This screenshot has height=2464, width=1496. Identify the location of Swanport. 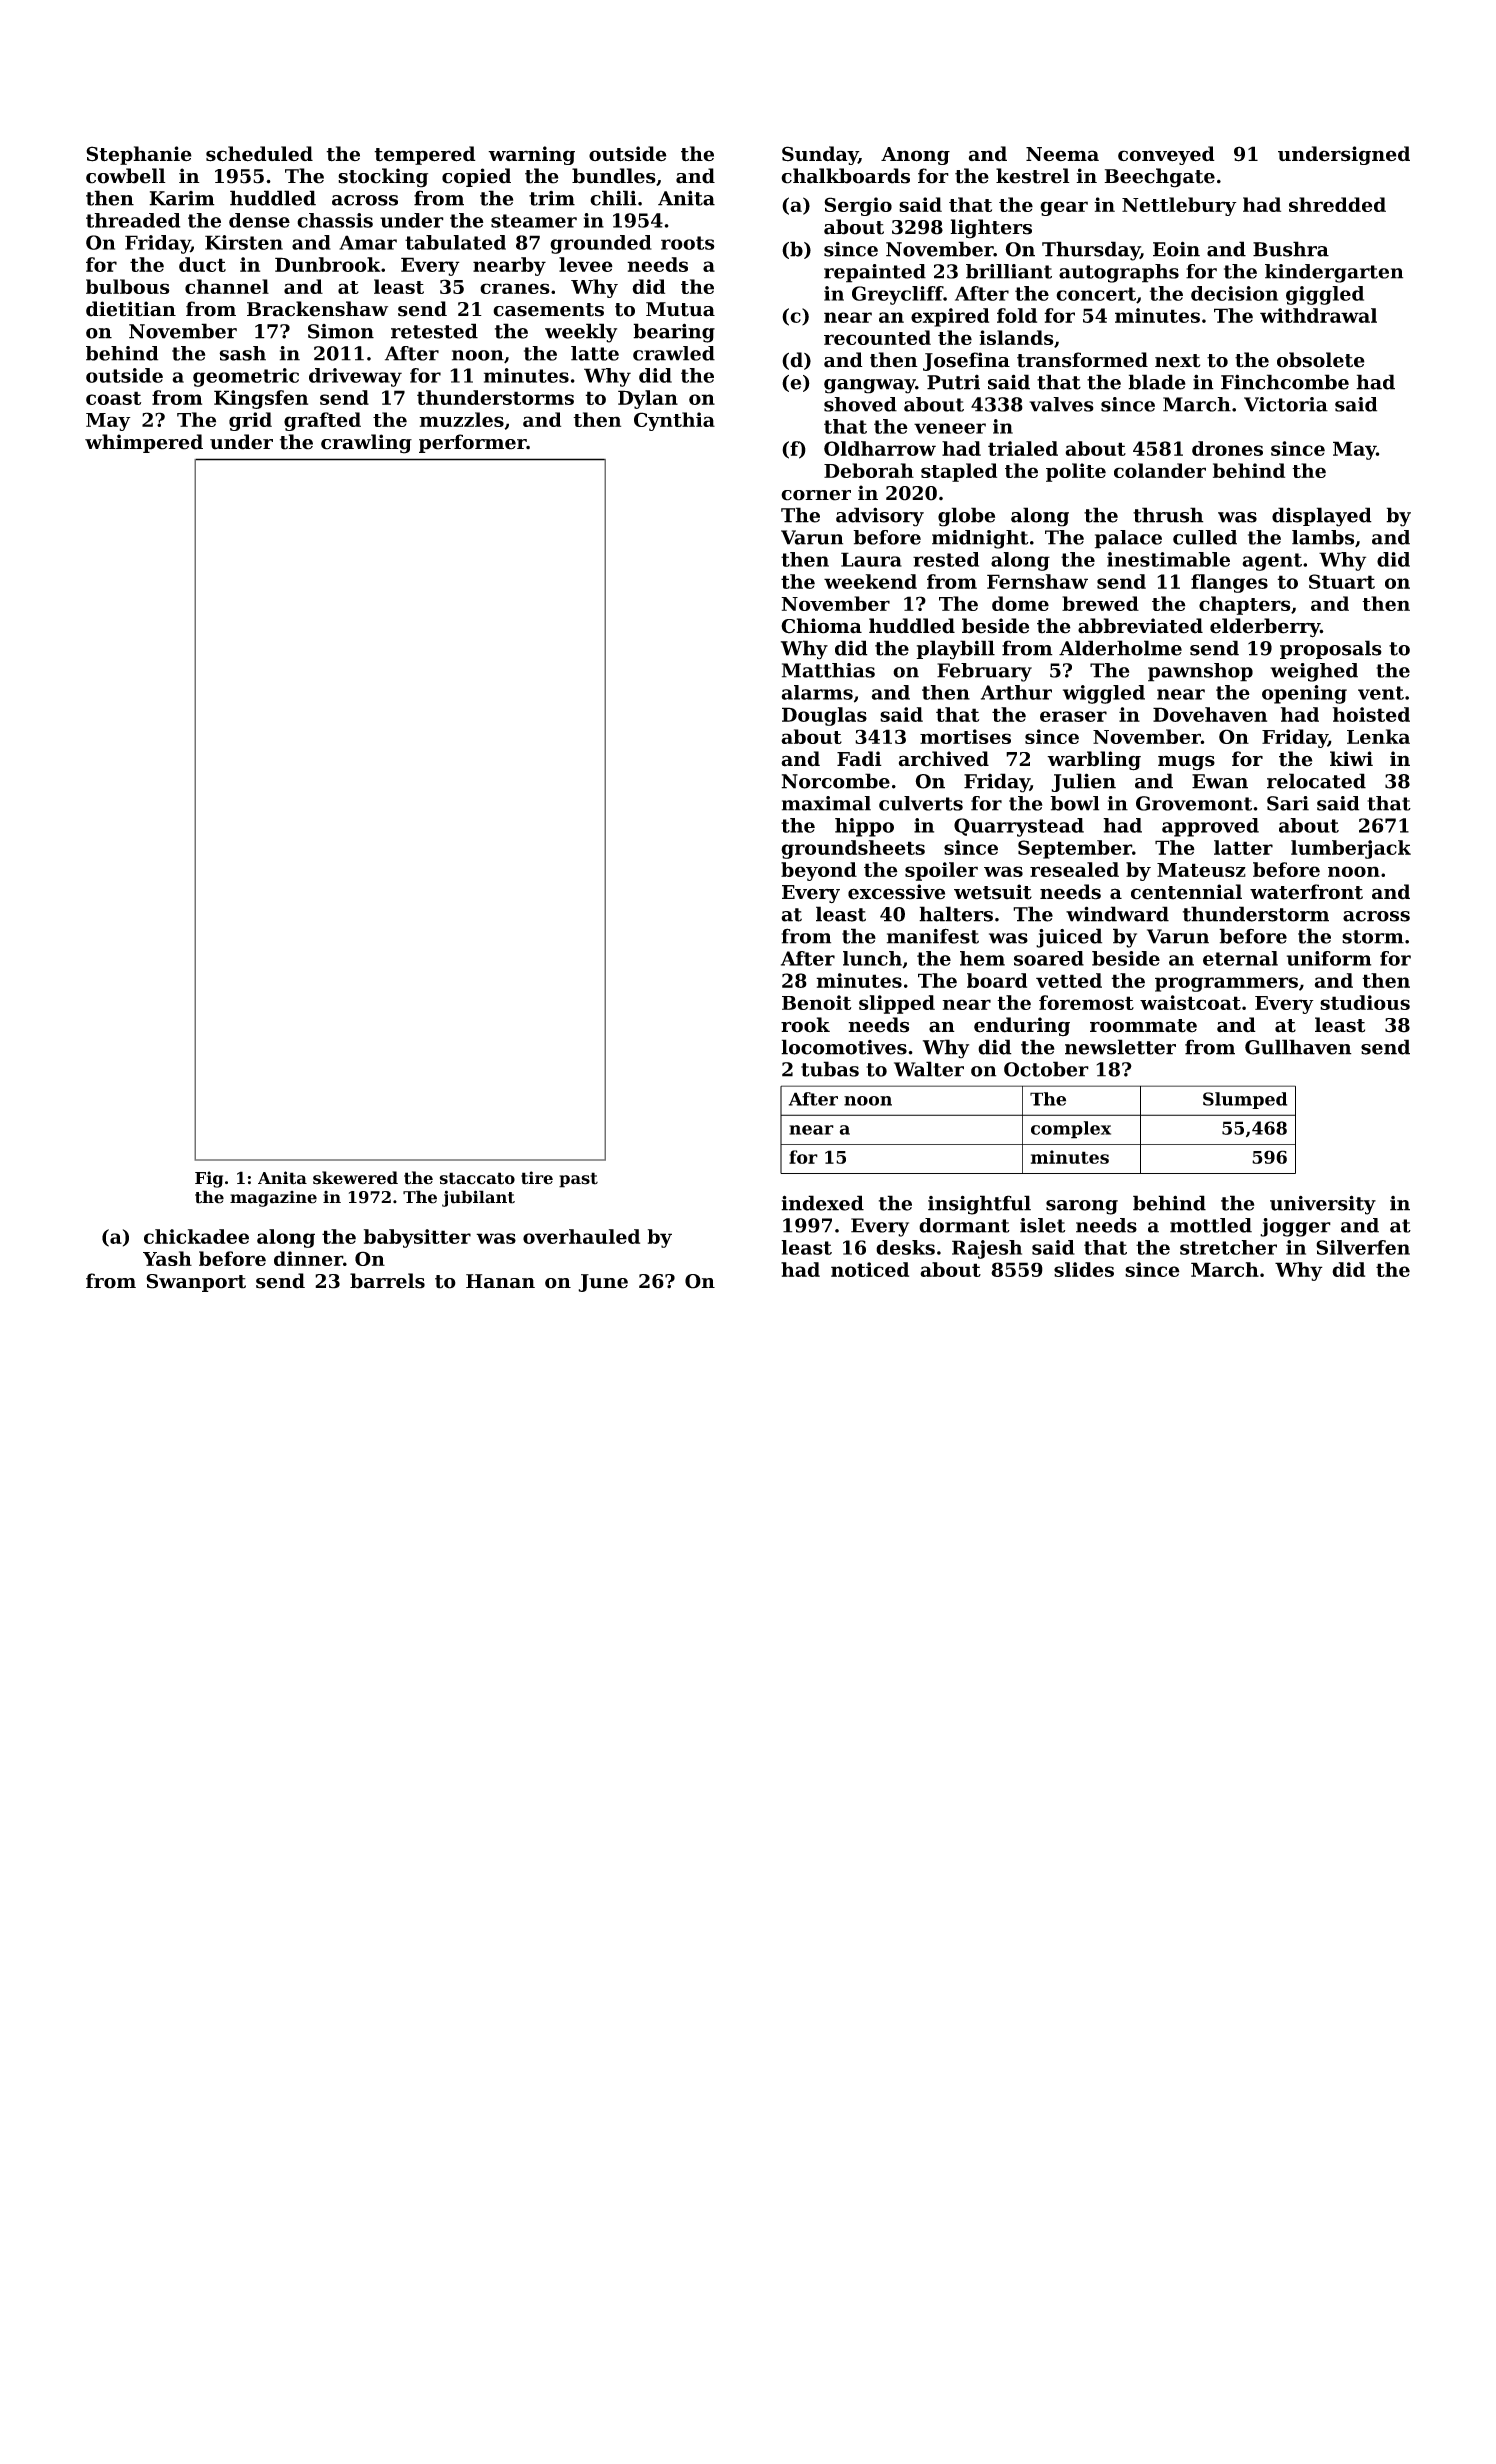
(196, 1283).
